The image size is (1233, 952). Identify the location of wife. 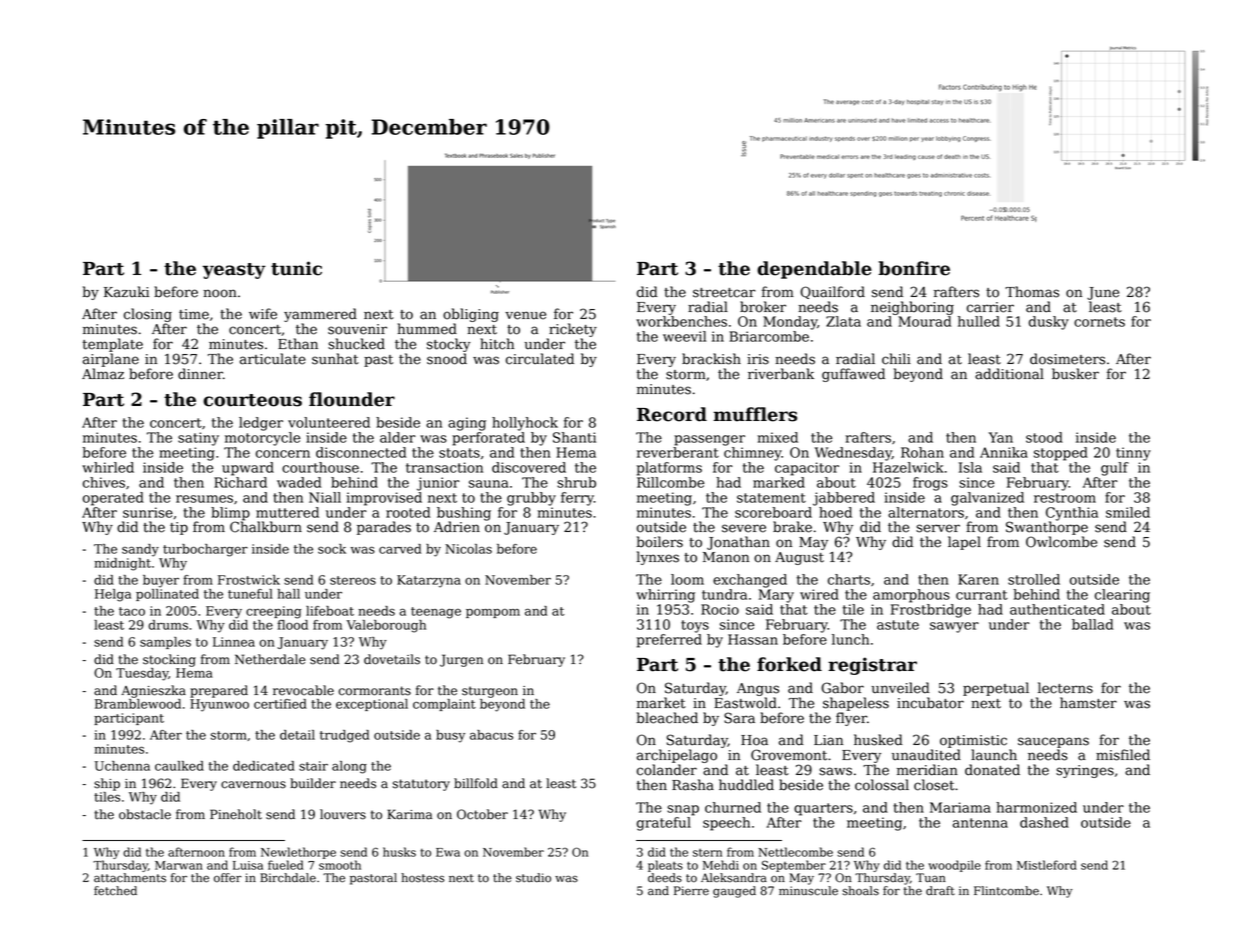
(263, 314).
